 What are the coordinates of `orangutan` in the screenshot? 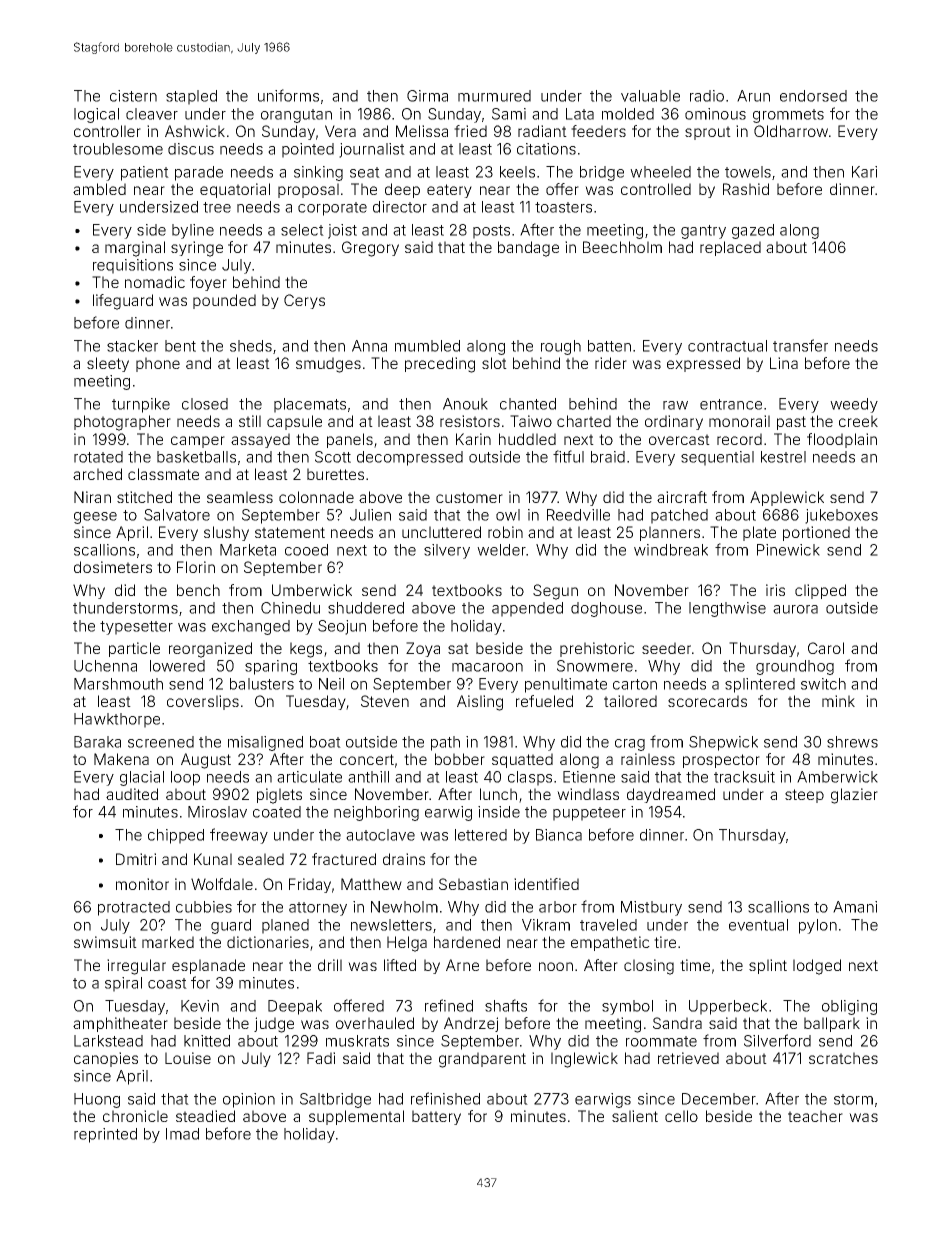 It's located at (296, 116).
